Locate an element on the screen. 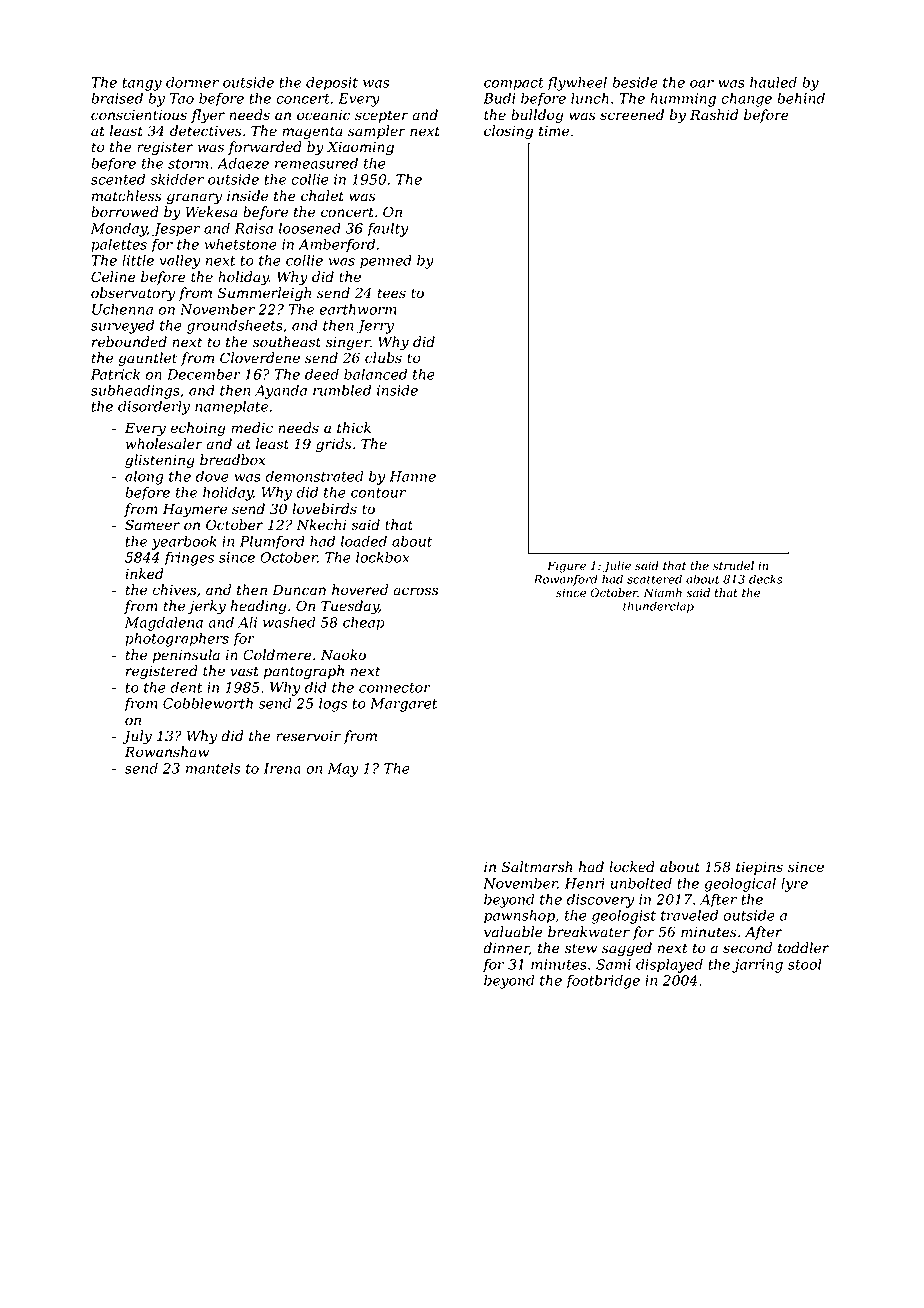 The width and height of the screenshot is (924, 1308). deposit is located at coordinates (332, 84).
